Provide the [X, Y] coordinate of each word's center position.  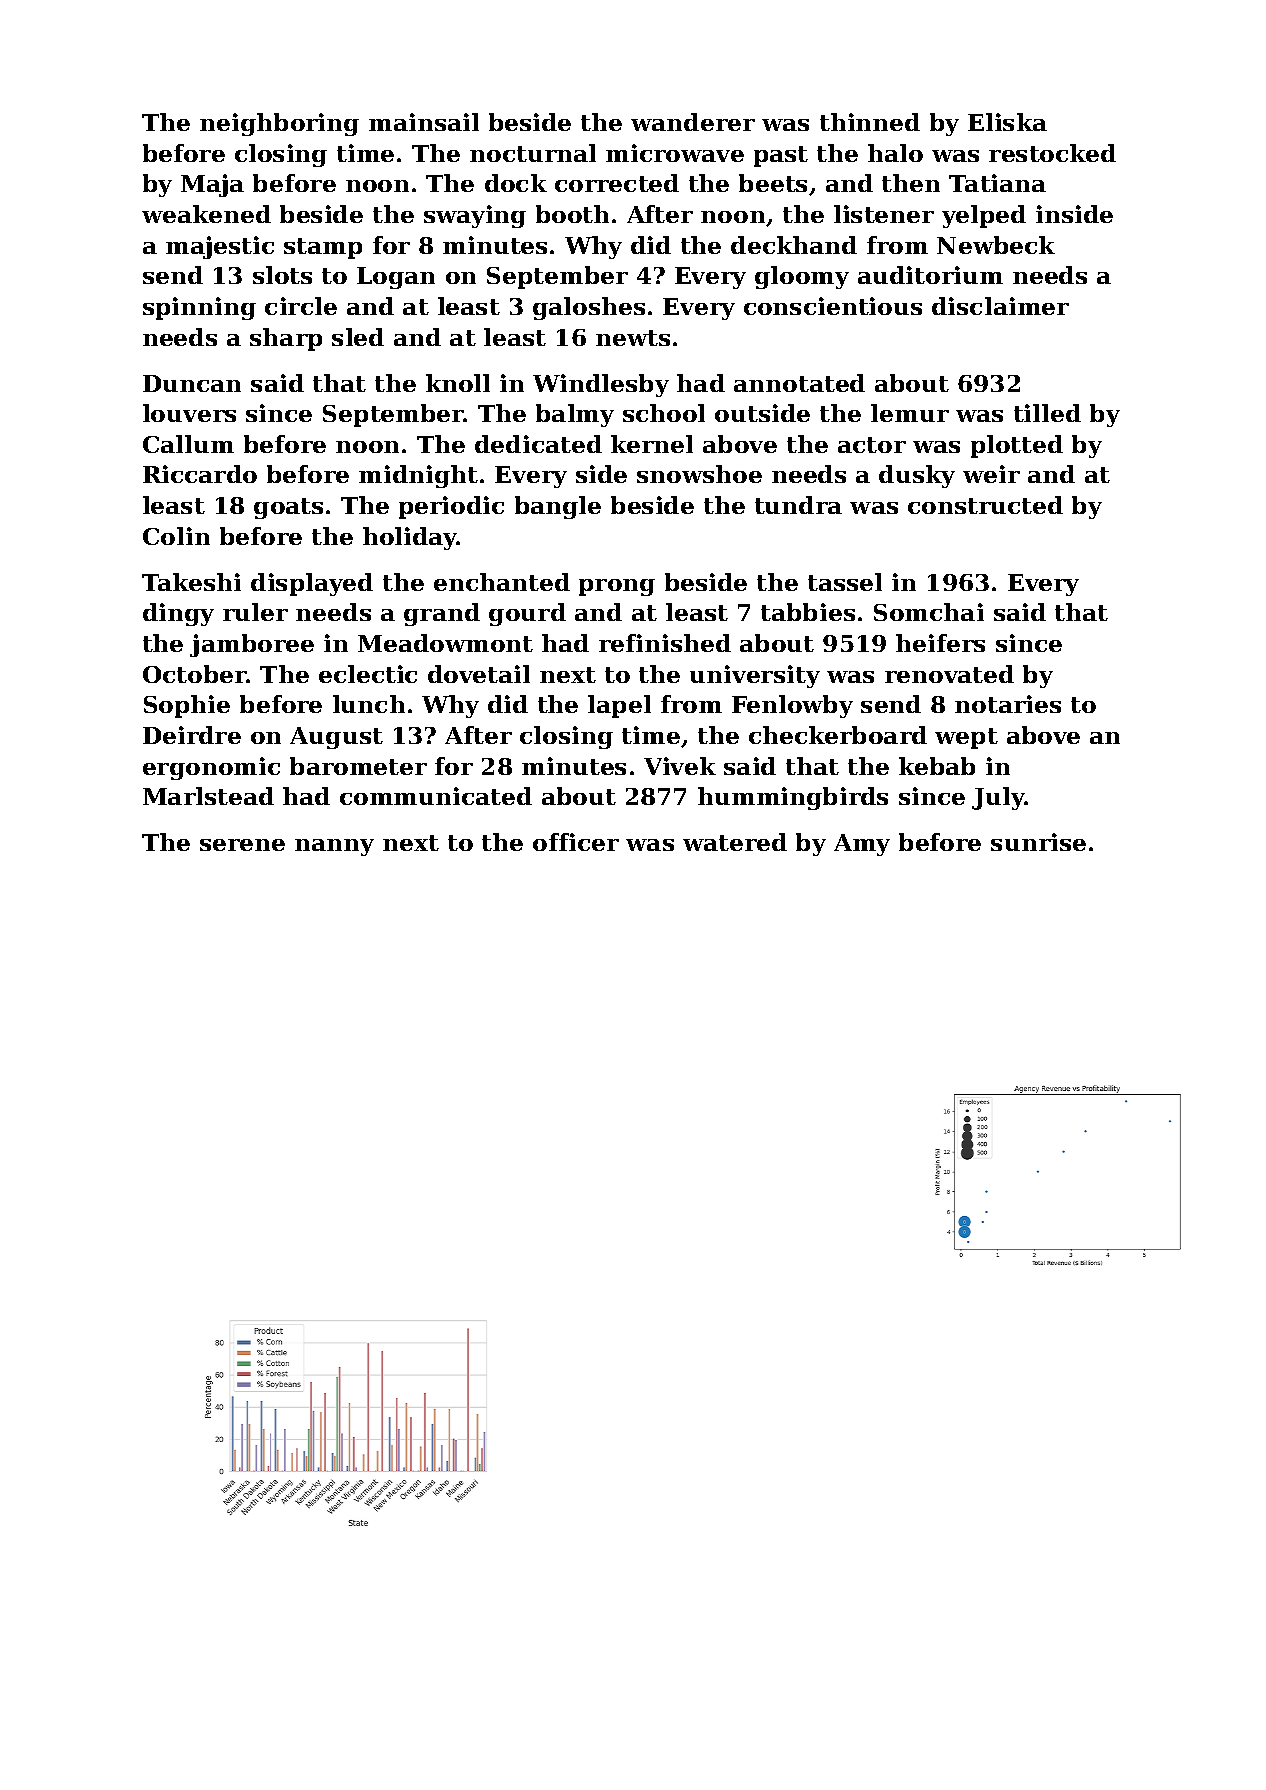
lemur [910, 413]
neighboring [279, 124]
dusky [917, 476]
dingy [178, 614]
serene [242, 845]
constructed [985, 505]
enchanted [502, 582]
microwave [675, 153]
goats [288, 508]
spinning [199, 308]
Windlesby [601, 385]
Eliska [1007, 122]
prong [617, 587]
